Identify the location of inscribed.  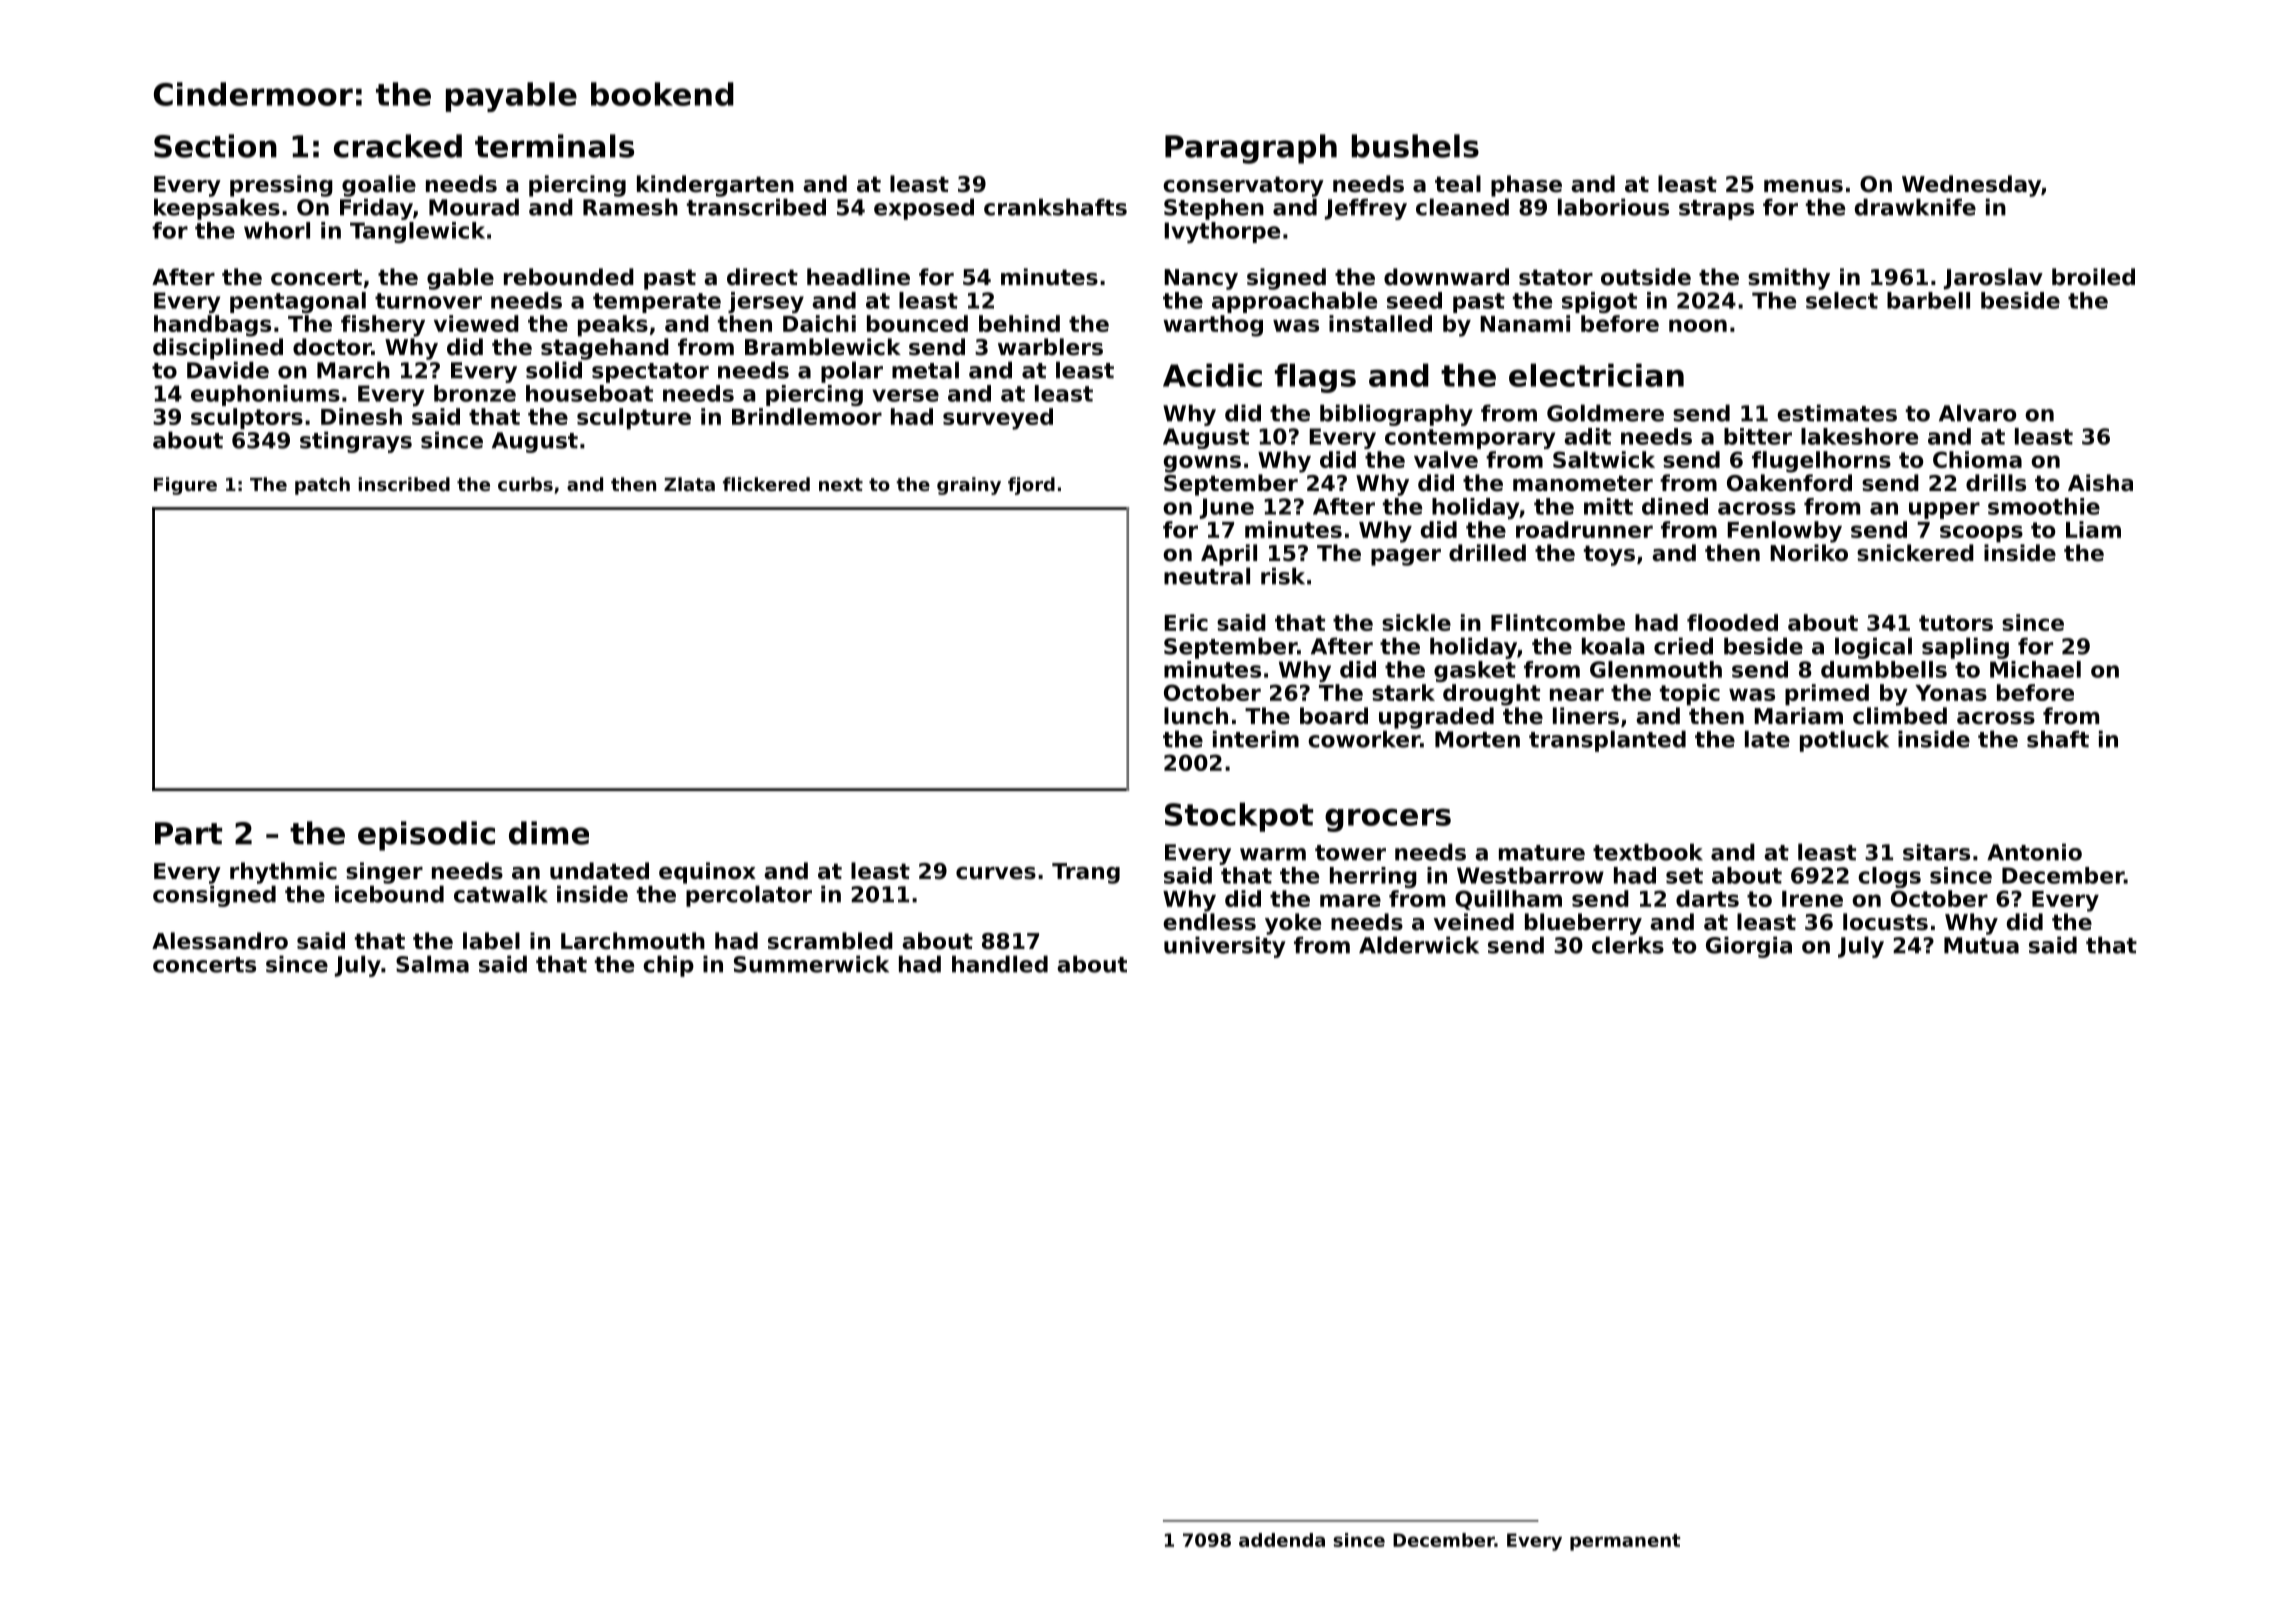
(404, 484).
